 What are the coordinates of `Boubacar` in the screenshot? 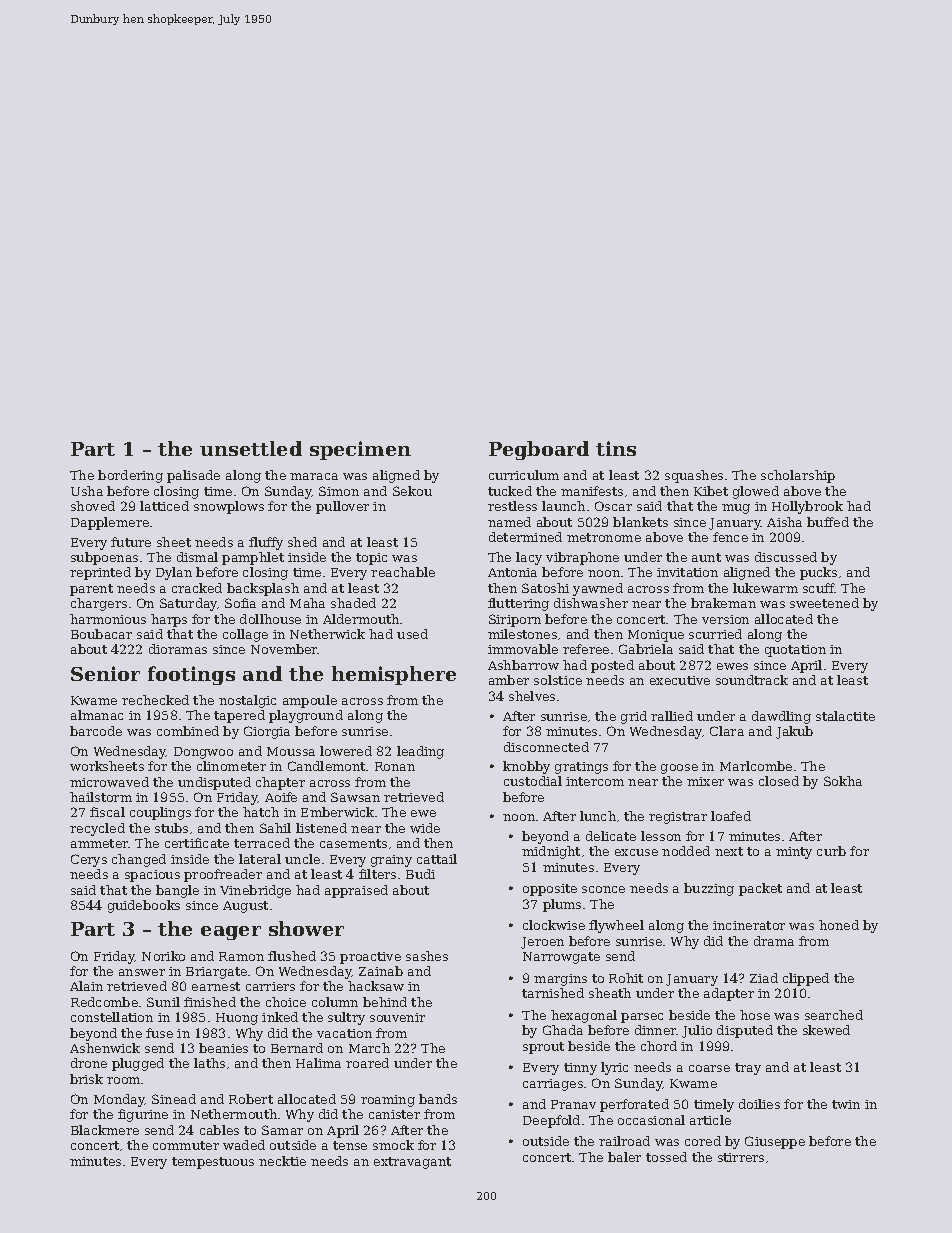 It's located at (101, 634).
